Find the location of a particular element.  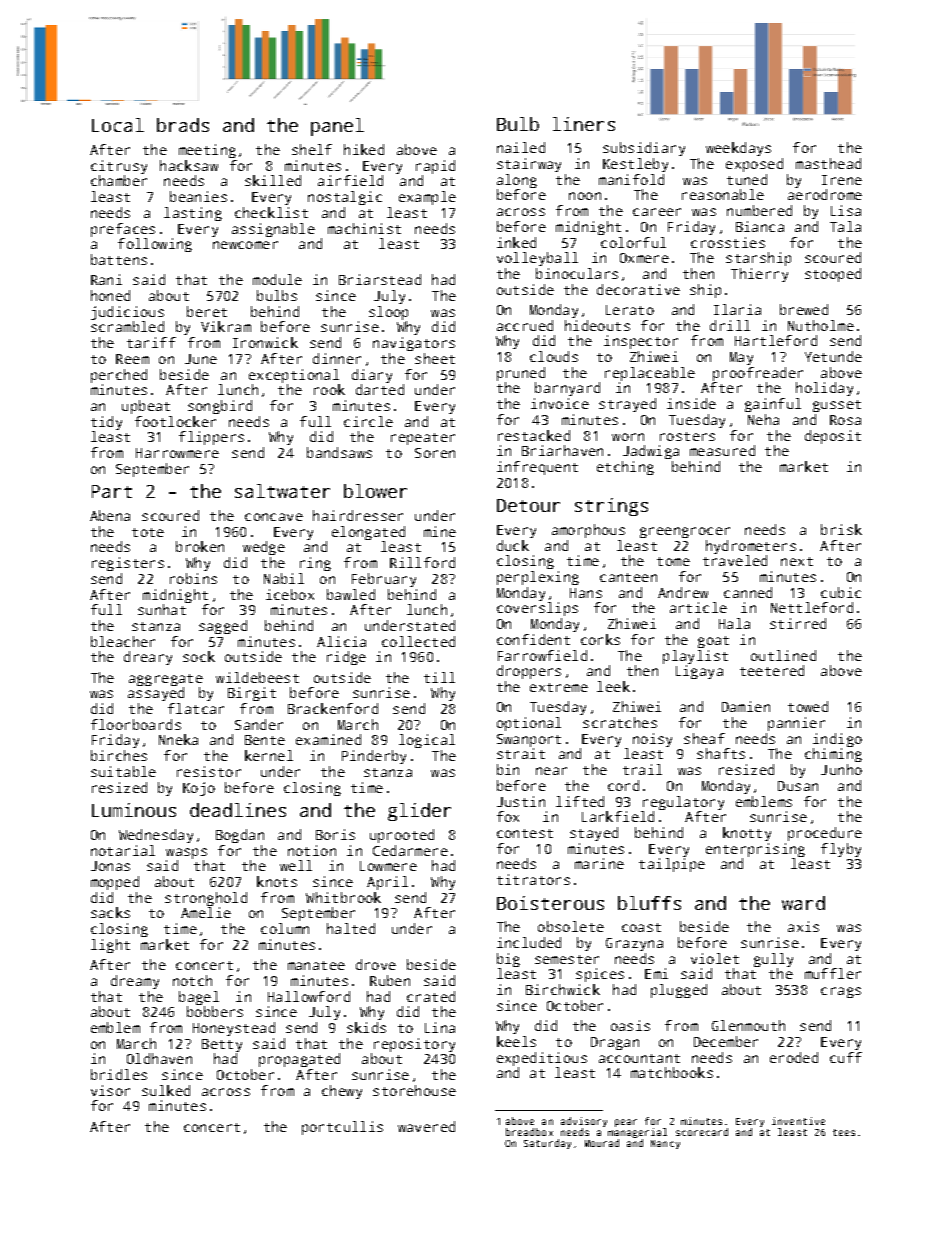

liners is located at coordinates (584, 124).
